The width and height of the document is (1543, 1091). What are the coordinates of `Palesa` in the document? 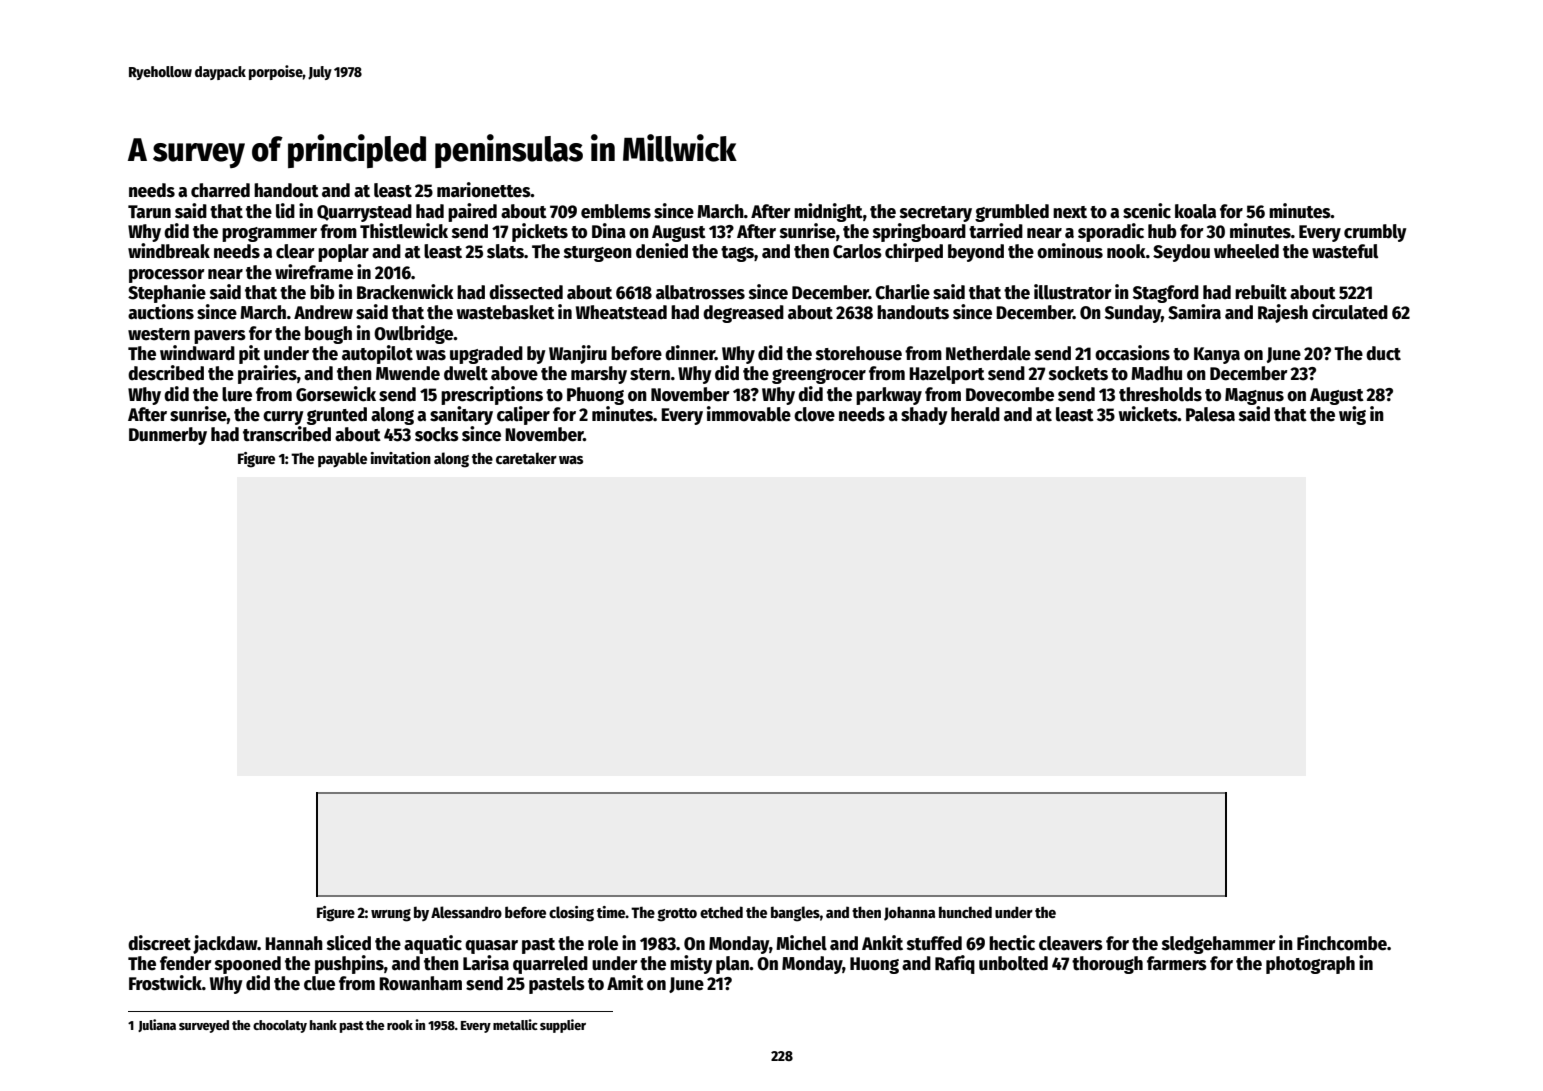 It's located at (1210, 414).
